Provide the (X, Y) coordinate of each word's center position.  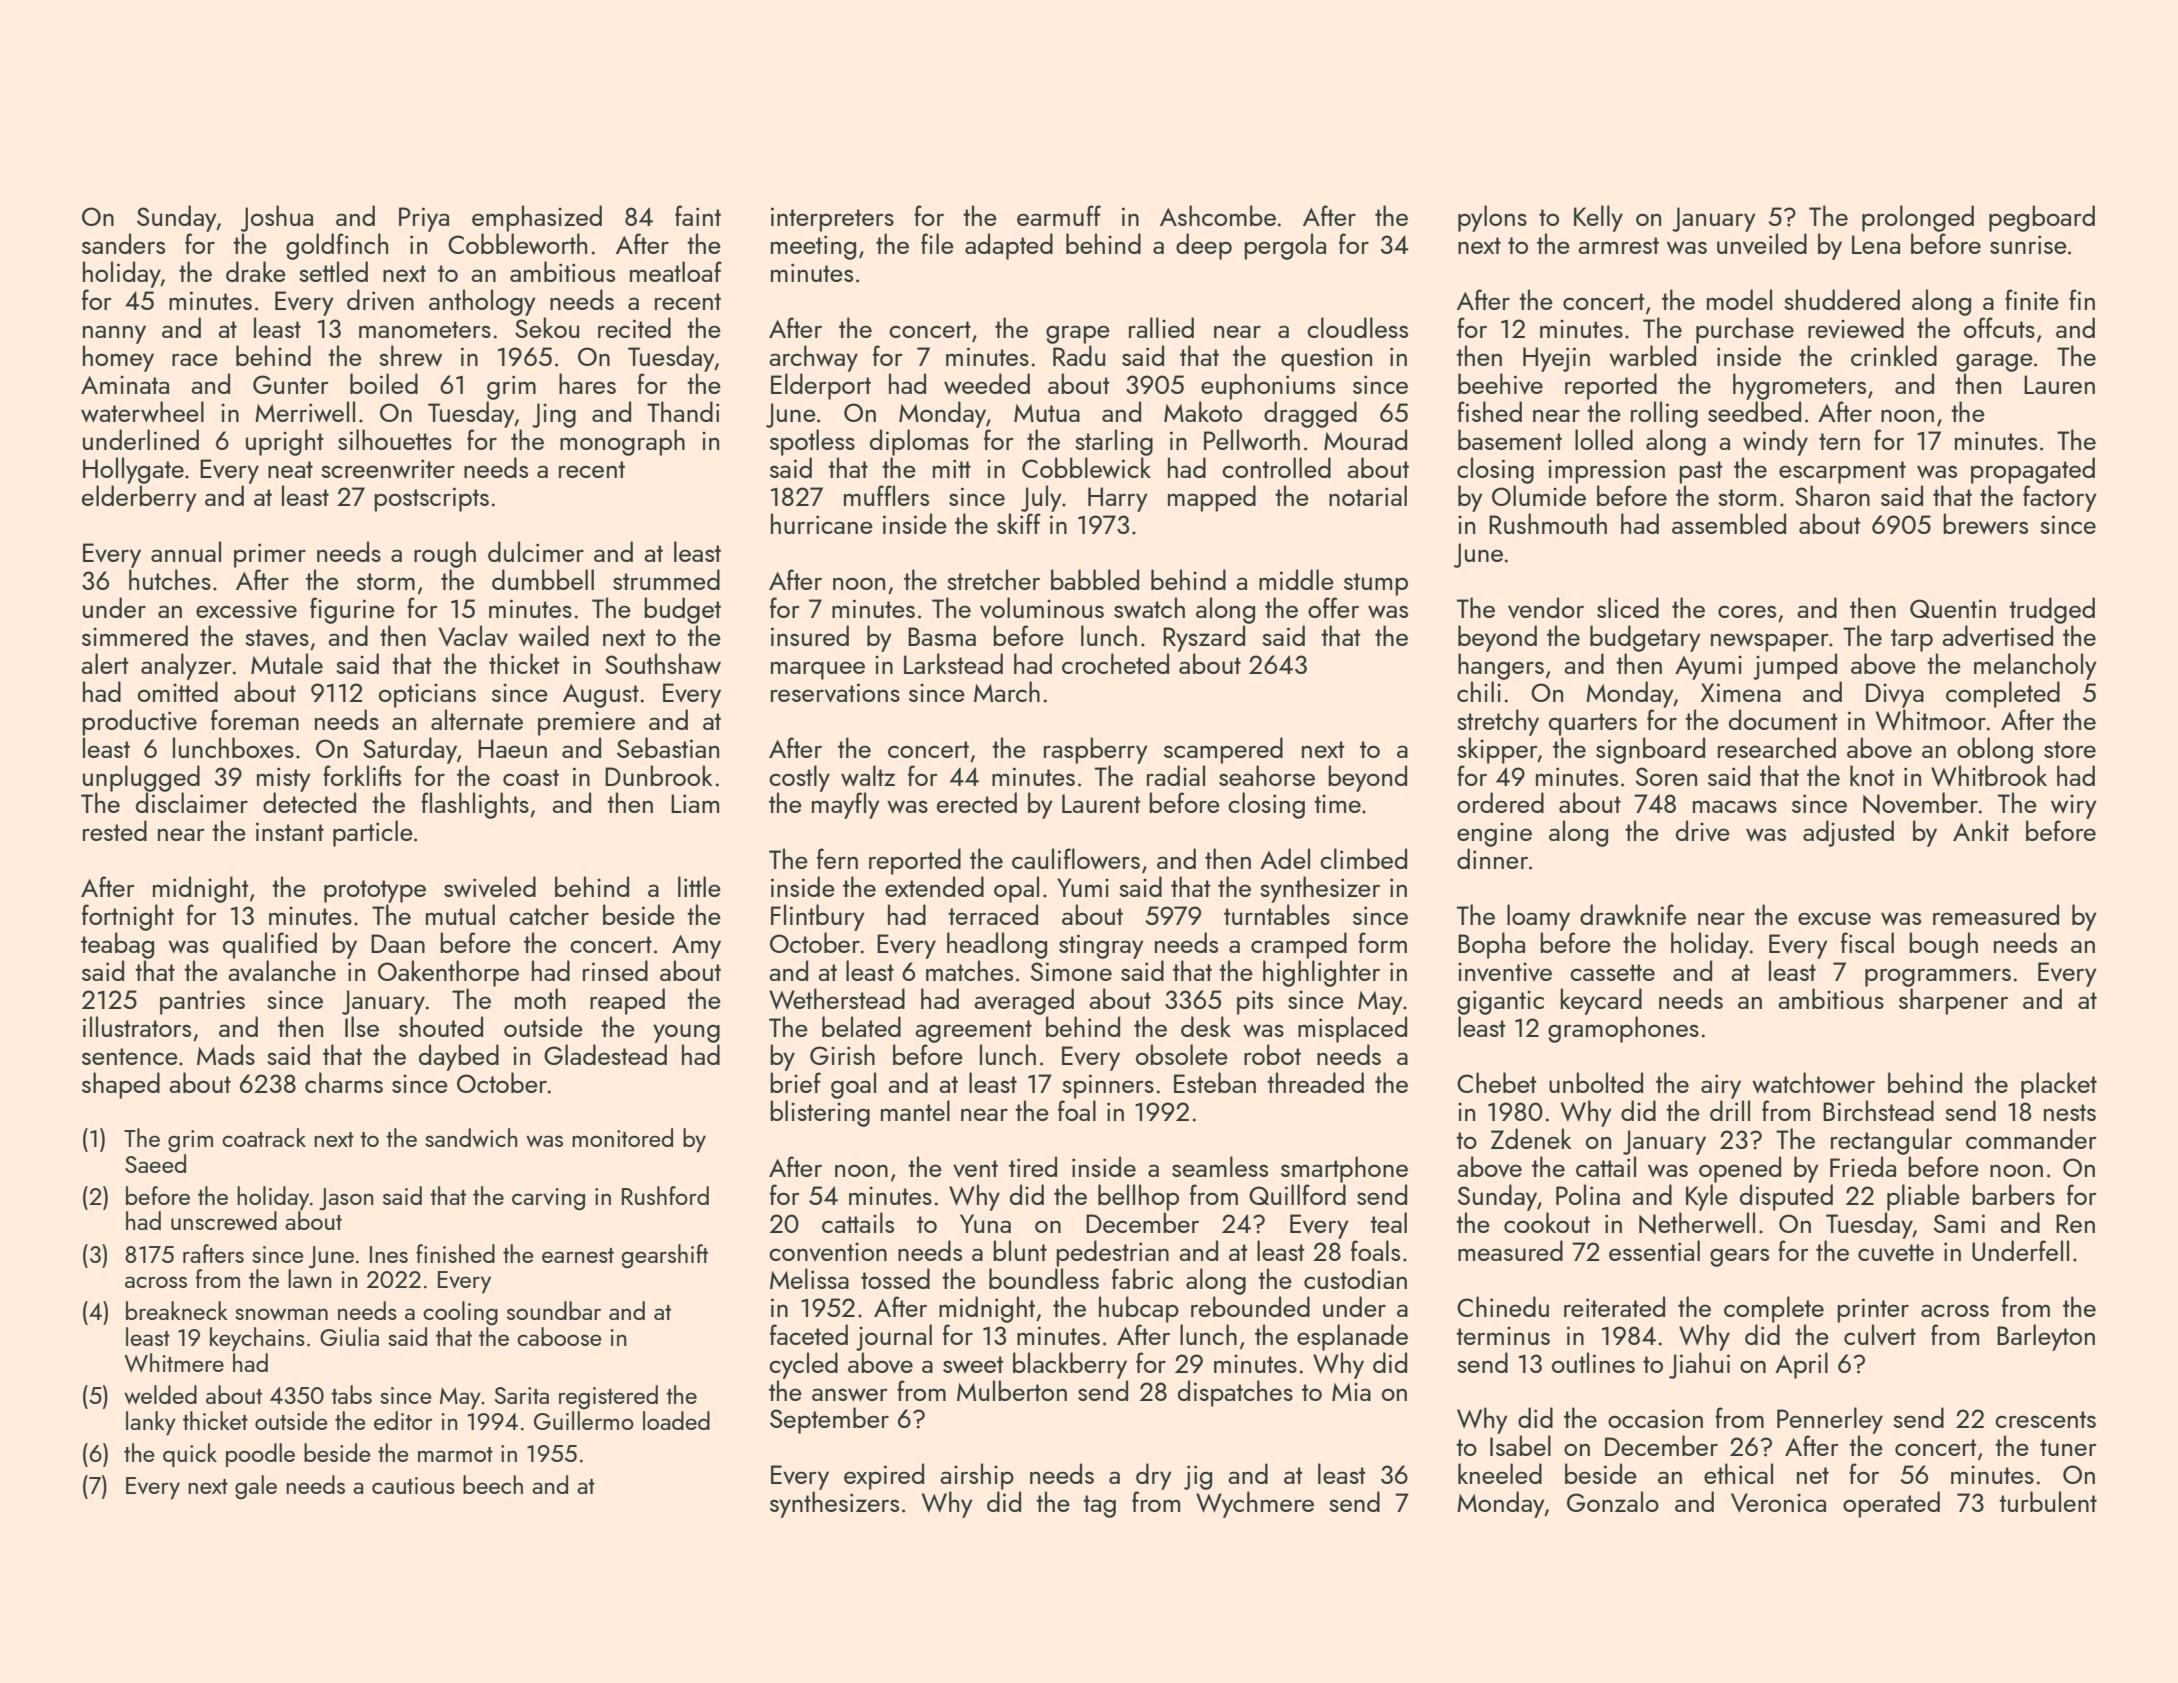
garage (1994, 362)
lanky (151, 1423)
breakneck (177, 1310)
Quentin (1953, 608)
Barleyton (2046, 1337)
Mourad (1365, 439)
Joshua (277, 218)
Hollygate (133, 470)
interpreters (832, 219)
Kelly (1598, 218)
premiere (586, 723)
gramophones (1623, 1029)
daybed (459, 1057)
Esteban (1215, 1082)
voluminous (1042, 607)
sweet (973, 1364)
